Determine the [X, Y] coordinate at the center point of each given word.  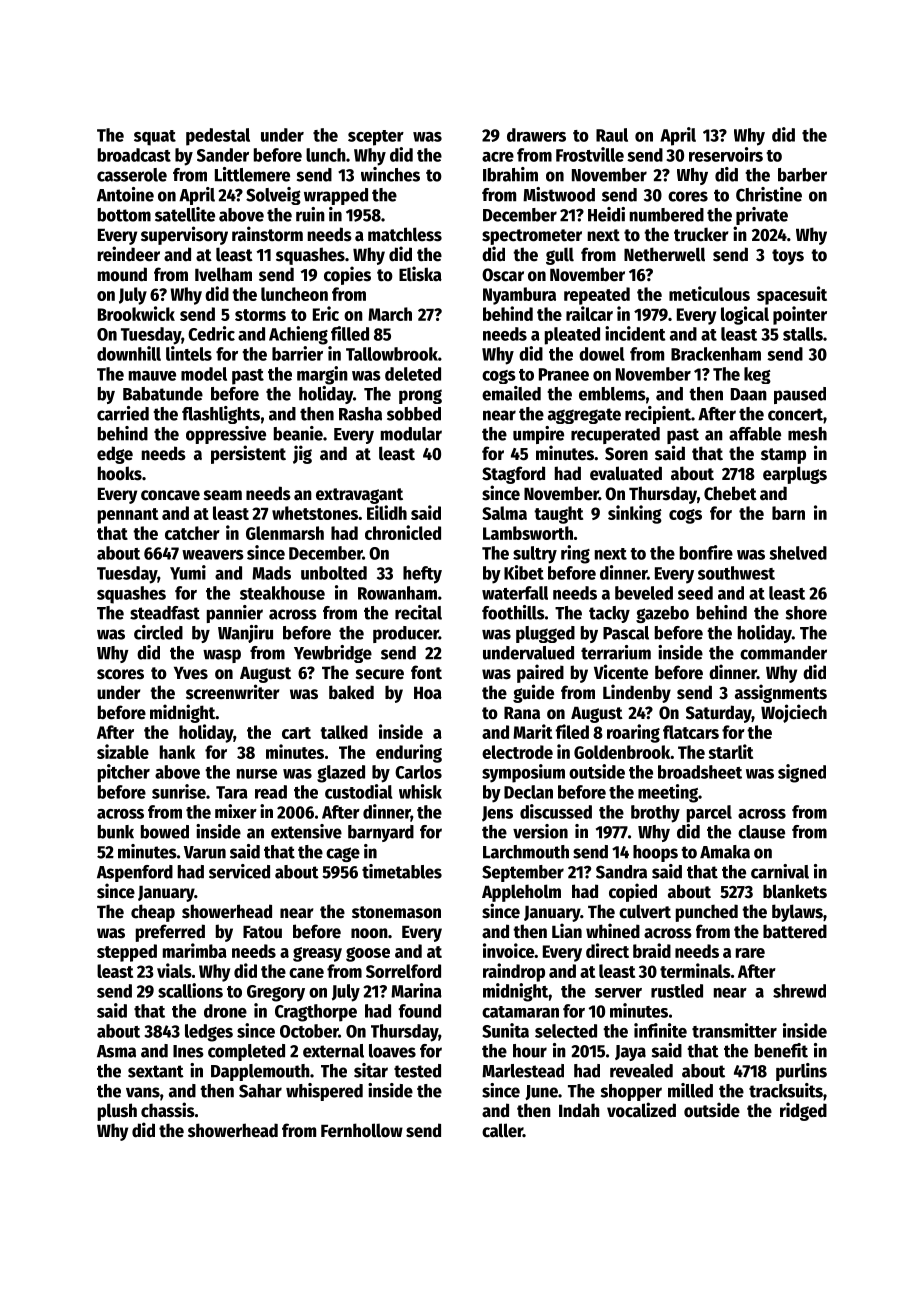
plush [117, 1112]
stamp [783, 456]
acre [498, 157]
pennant [128, 516]
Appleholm [521, 893]
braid [652, 950]
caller [502, 1130]
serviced [239, 871]
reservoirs [726, 154]
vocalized [641, 1110]
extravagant [359, 496]
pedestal [218, 137]
